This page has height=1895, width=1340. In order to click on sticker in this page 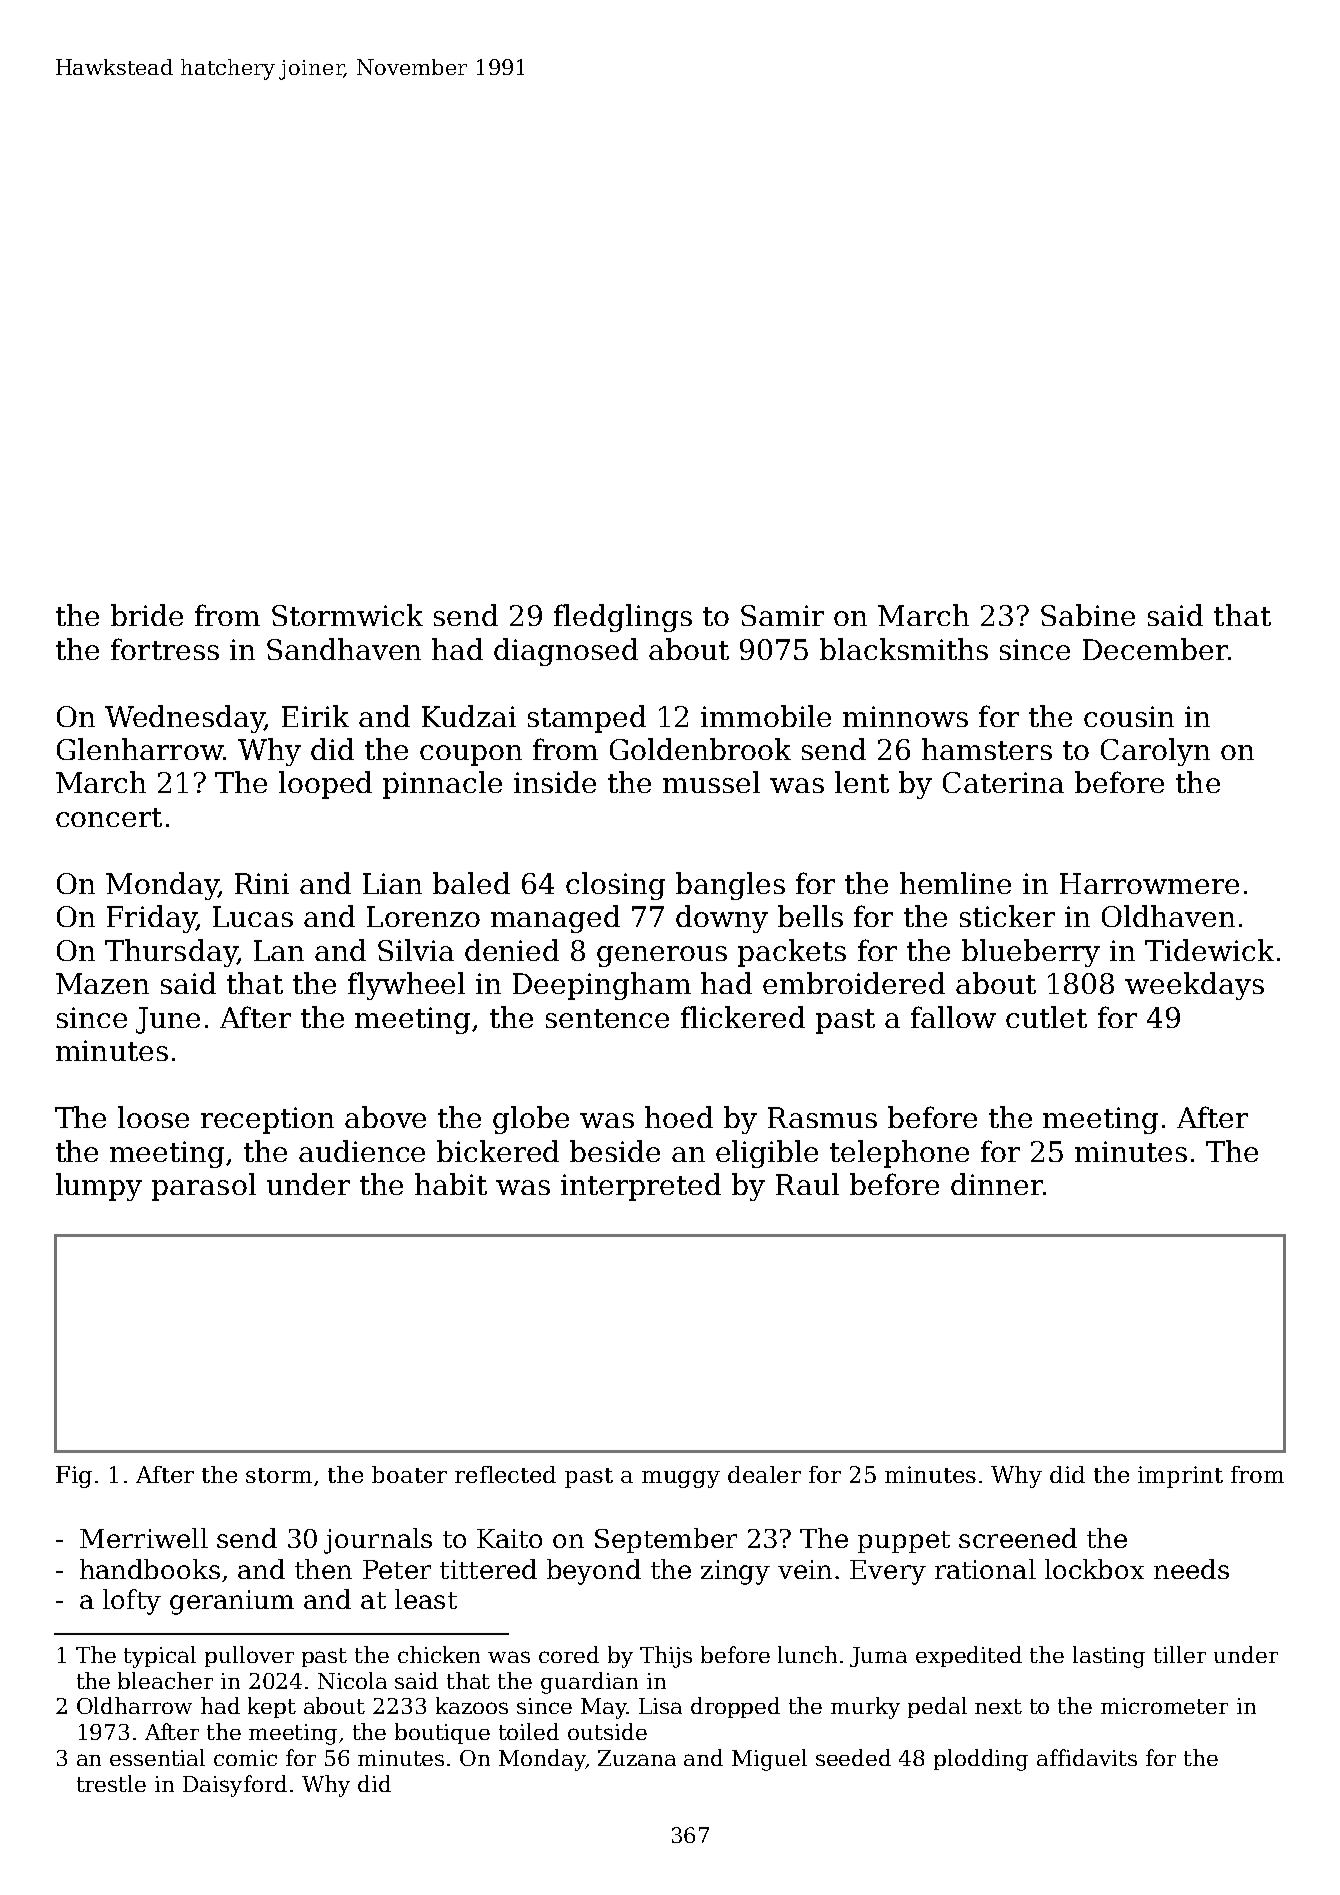, I will do `click(1007, 916)`.
